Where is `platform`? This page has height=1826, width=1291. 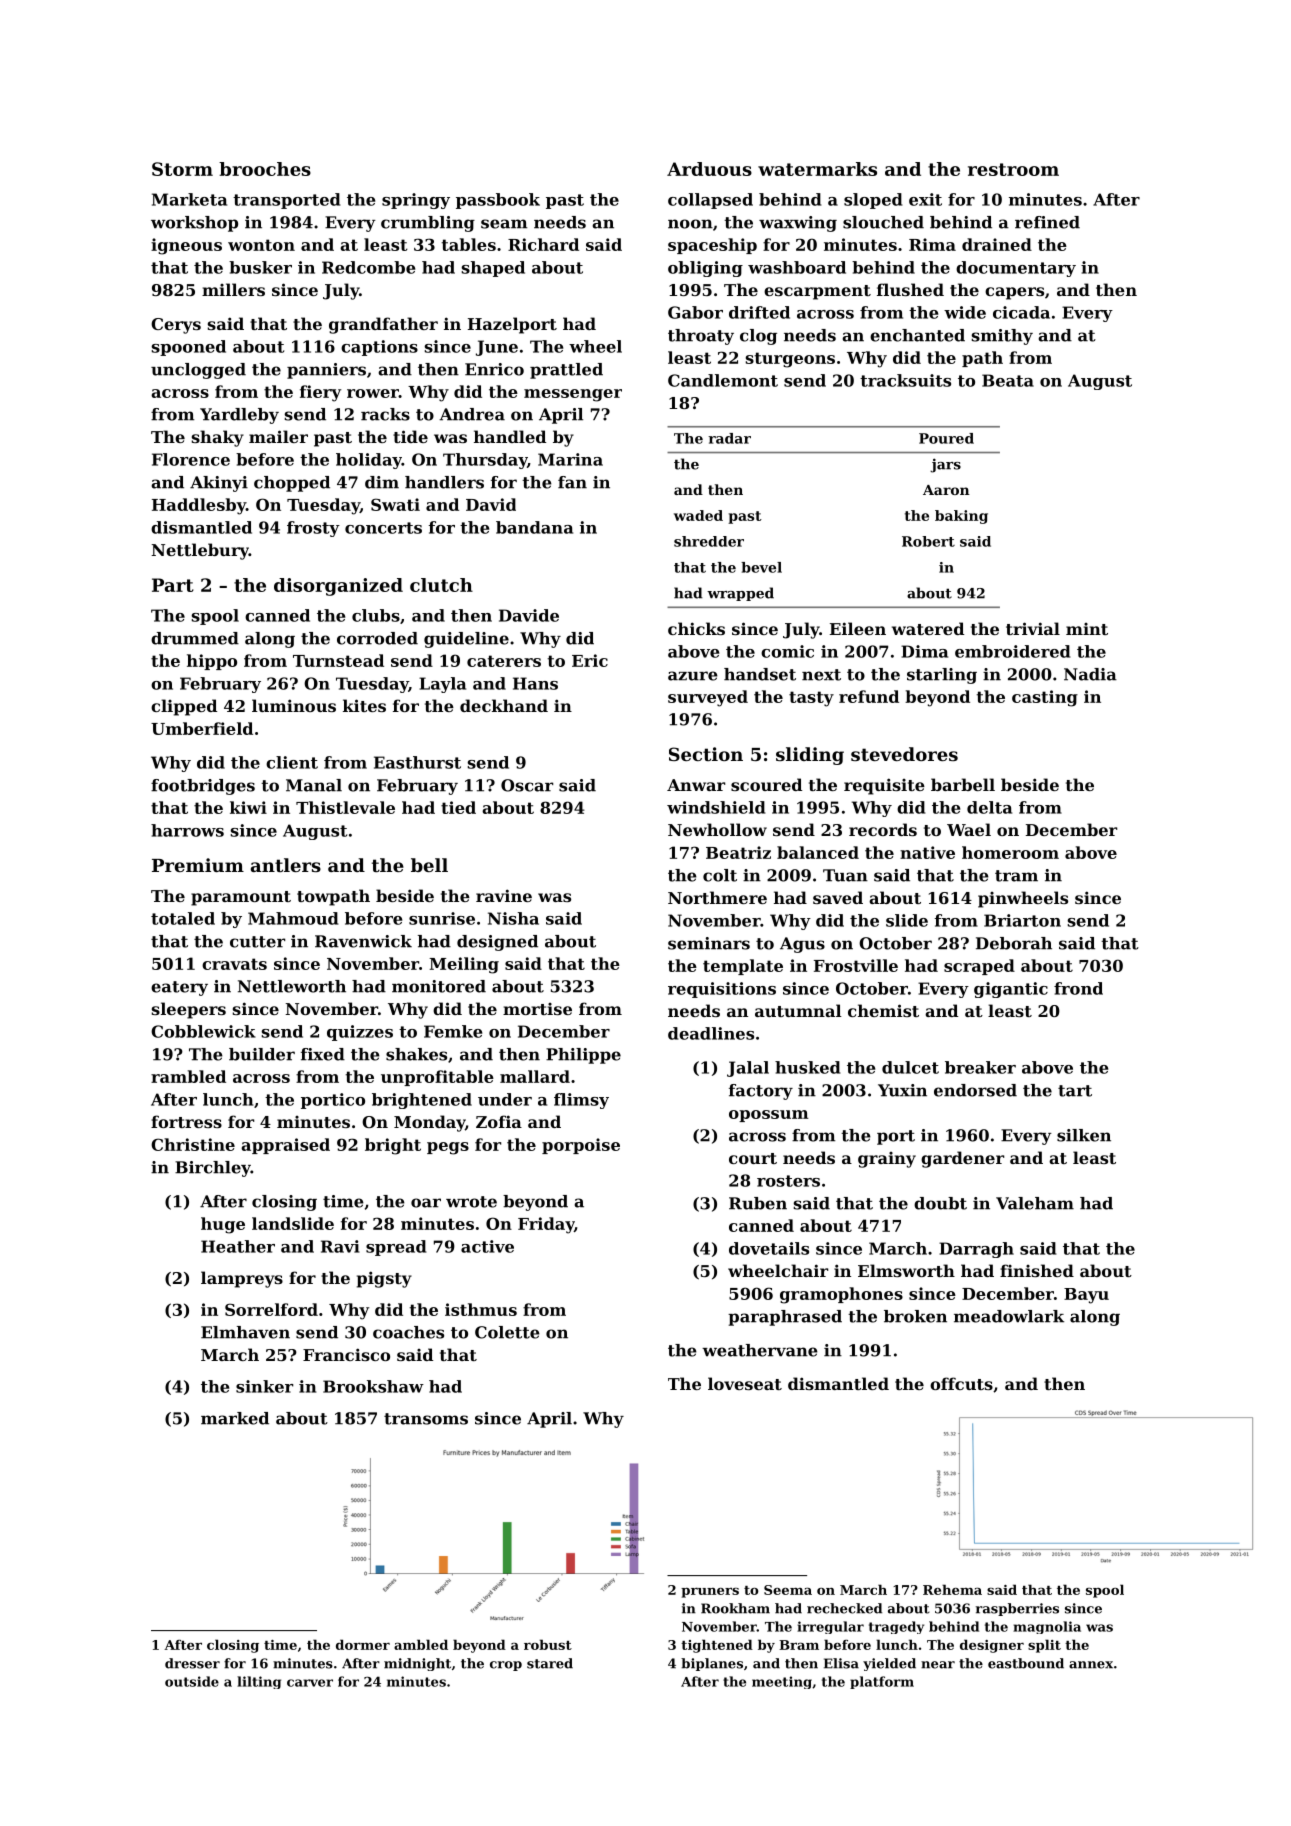
platform is located at coordinates (882, 1682).
